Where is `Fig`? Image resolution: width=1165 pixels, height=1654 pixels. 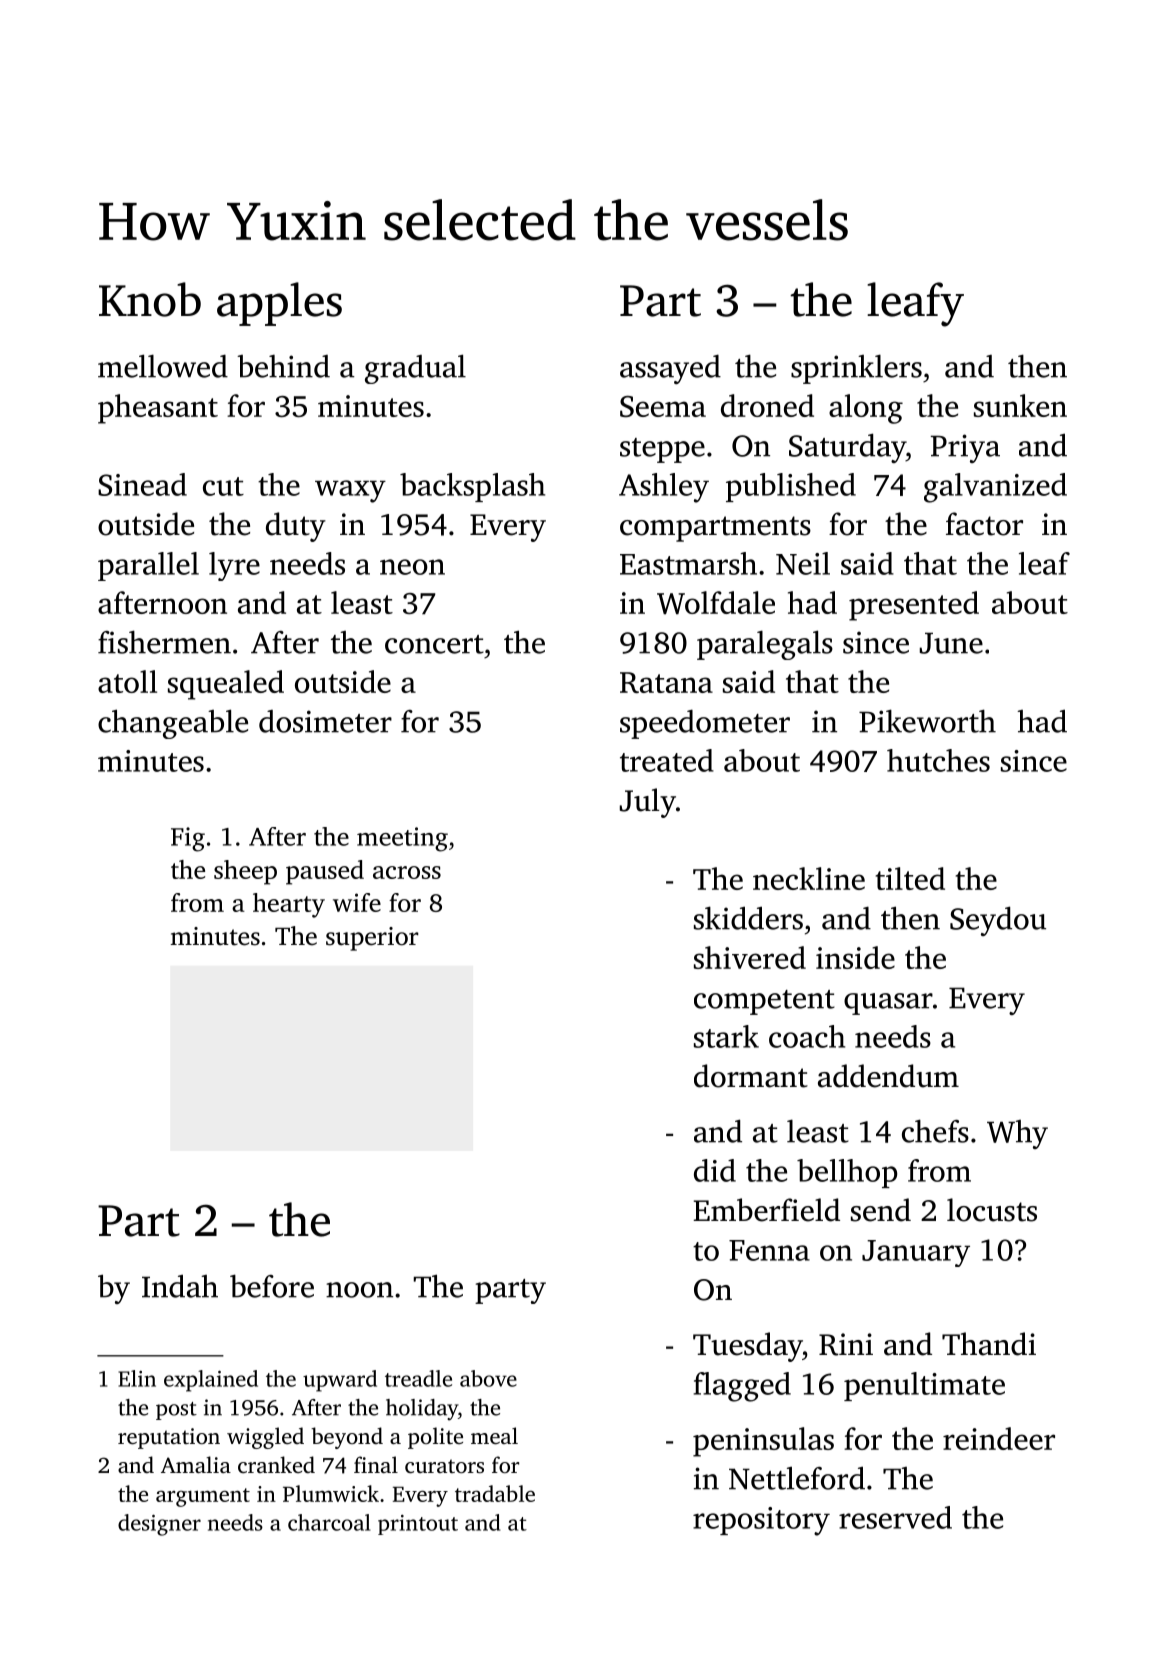
Fig is located at coordinates (188, 839).
